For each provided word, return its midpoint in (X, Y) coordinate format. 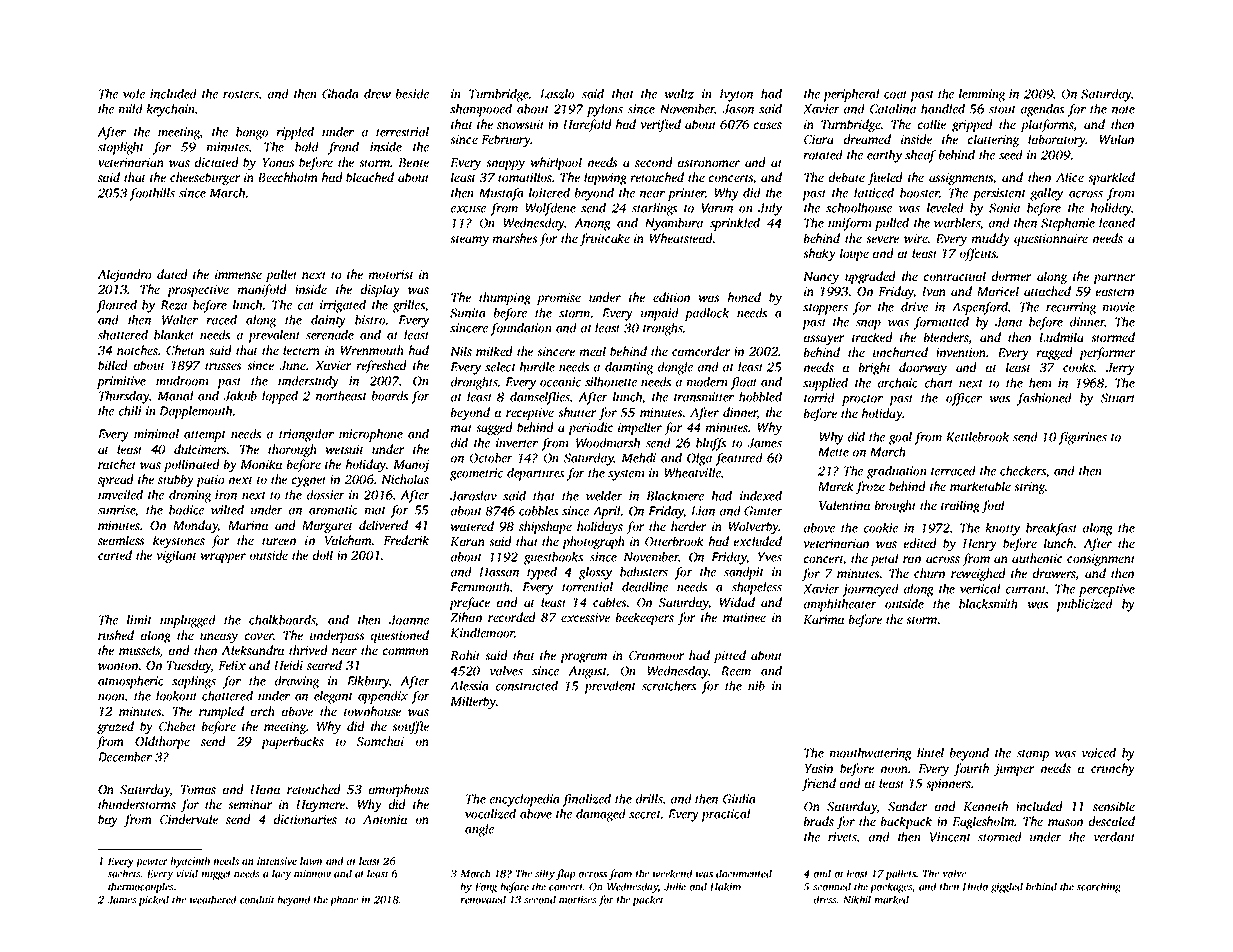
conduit (257, 899)
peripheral (851, 95)
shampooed (481, 110)
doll (323, 555)
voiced (1099, 753)
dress (825, 899)
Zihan (466, 617)
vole (134, 94)
